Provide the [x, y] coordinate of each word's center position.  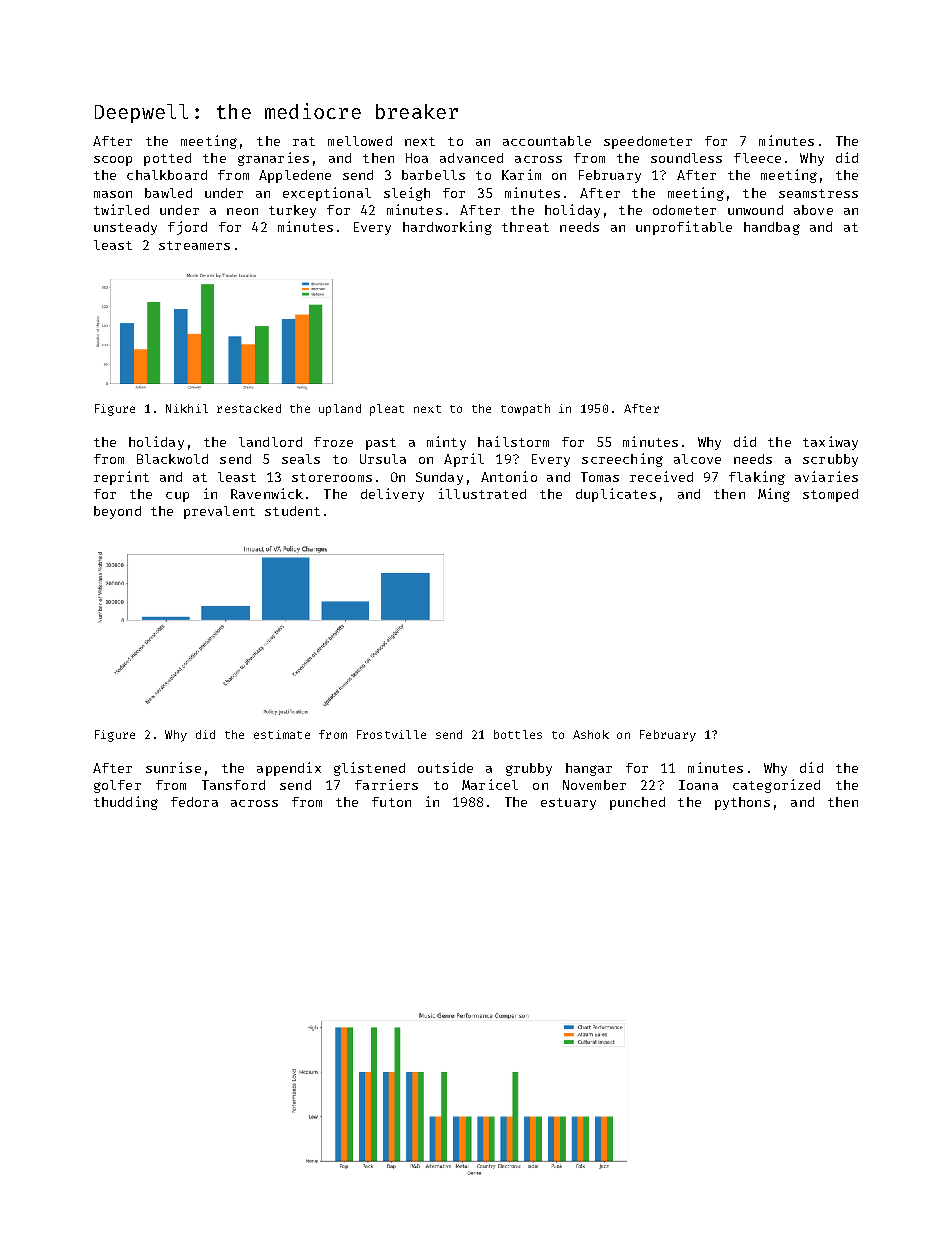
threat [525, 227]
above [813, 210]
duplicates [616, 495]
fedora [194, 802]
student [292, 511]
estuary [568, 804]
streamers [194, 245]
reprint [121, 478]
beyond [117, 512]
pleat [387, 410]
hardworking [447, 228]
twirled [121, 209]
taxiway [830, 443]
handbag [772, 228]
